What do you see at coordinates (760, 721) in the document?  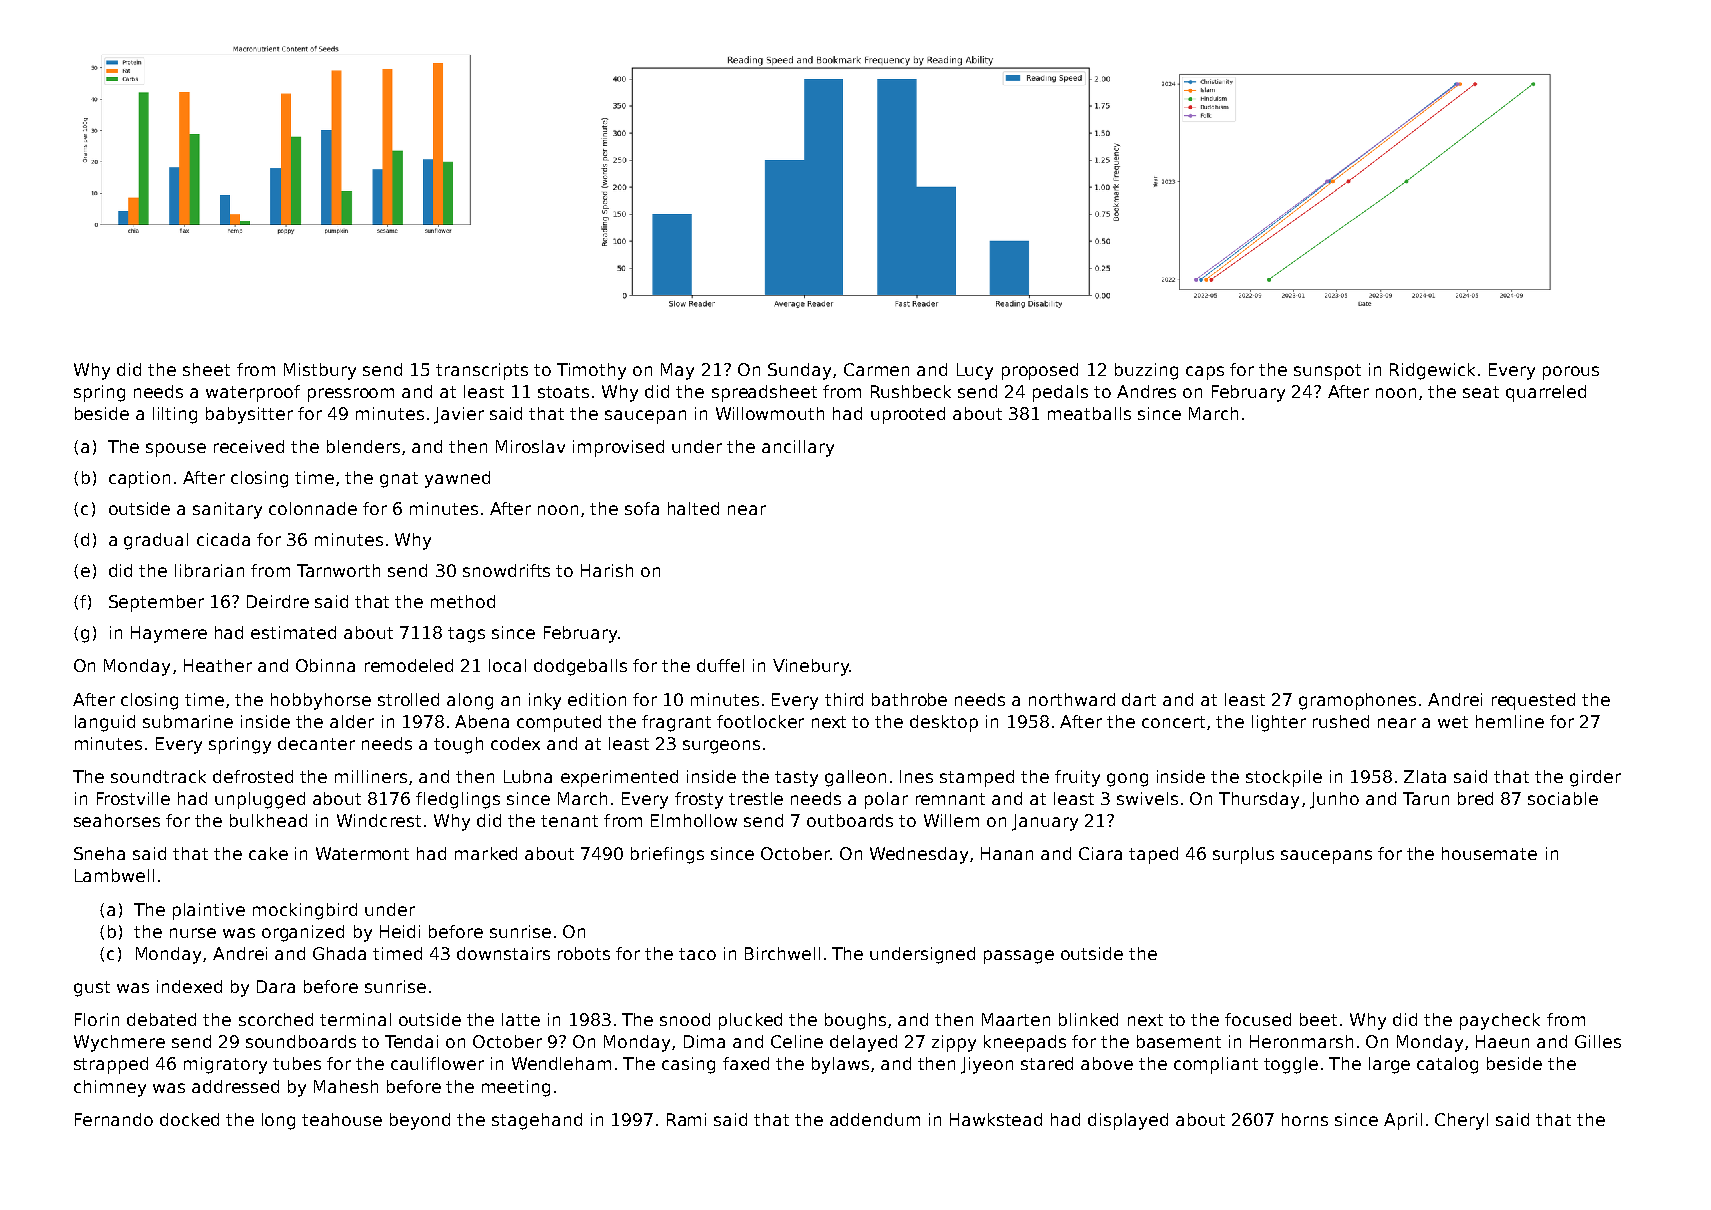 I see `footlocker` at bounding box center [760, 721].
